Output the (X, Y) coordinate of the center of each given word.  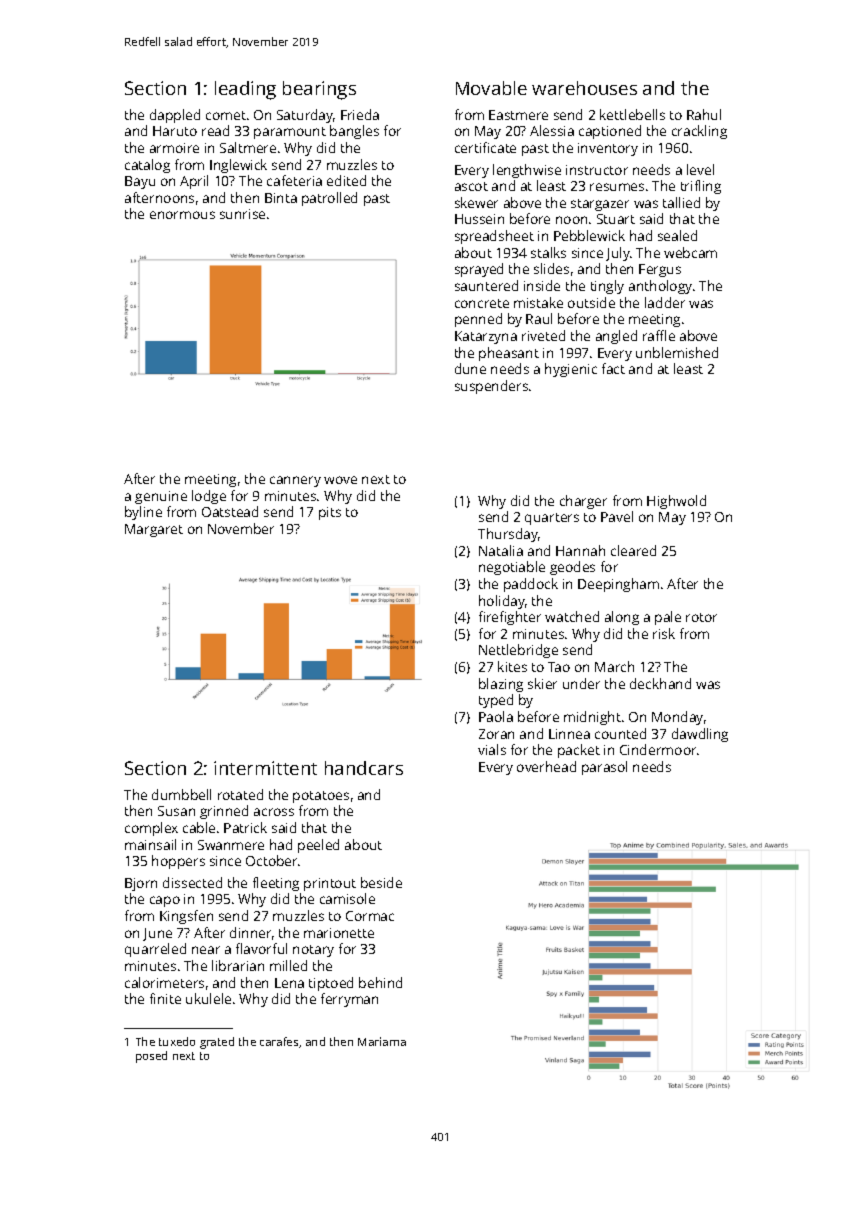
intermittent (265, 768)
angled (616, 337)
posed (151, 1057)
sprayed (479, 270)
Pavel (617, 516)
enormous (182, 215)
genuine (161, 497)
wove (340, 480)
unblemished (677, 352)
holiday (502, 602)
